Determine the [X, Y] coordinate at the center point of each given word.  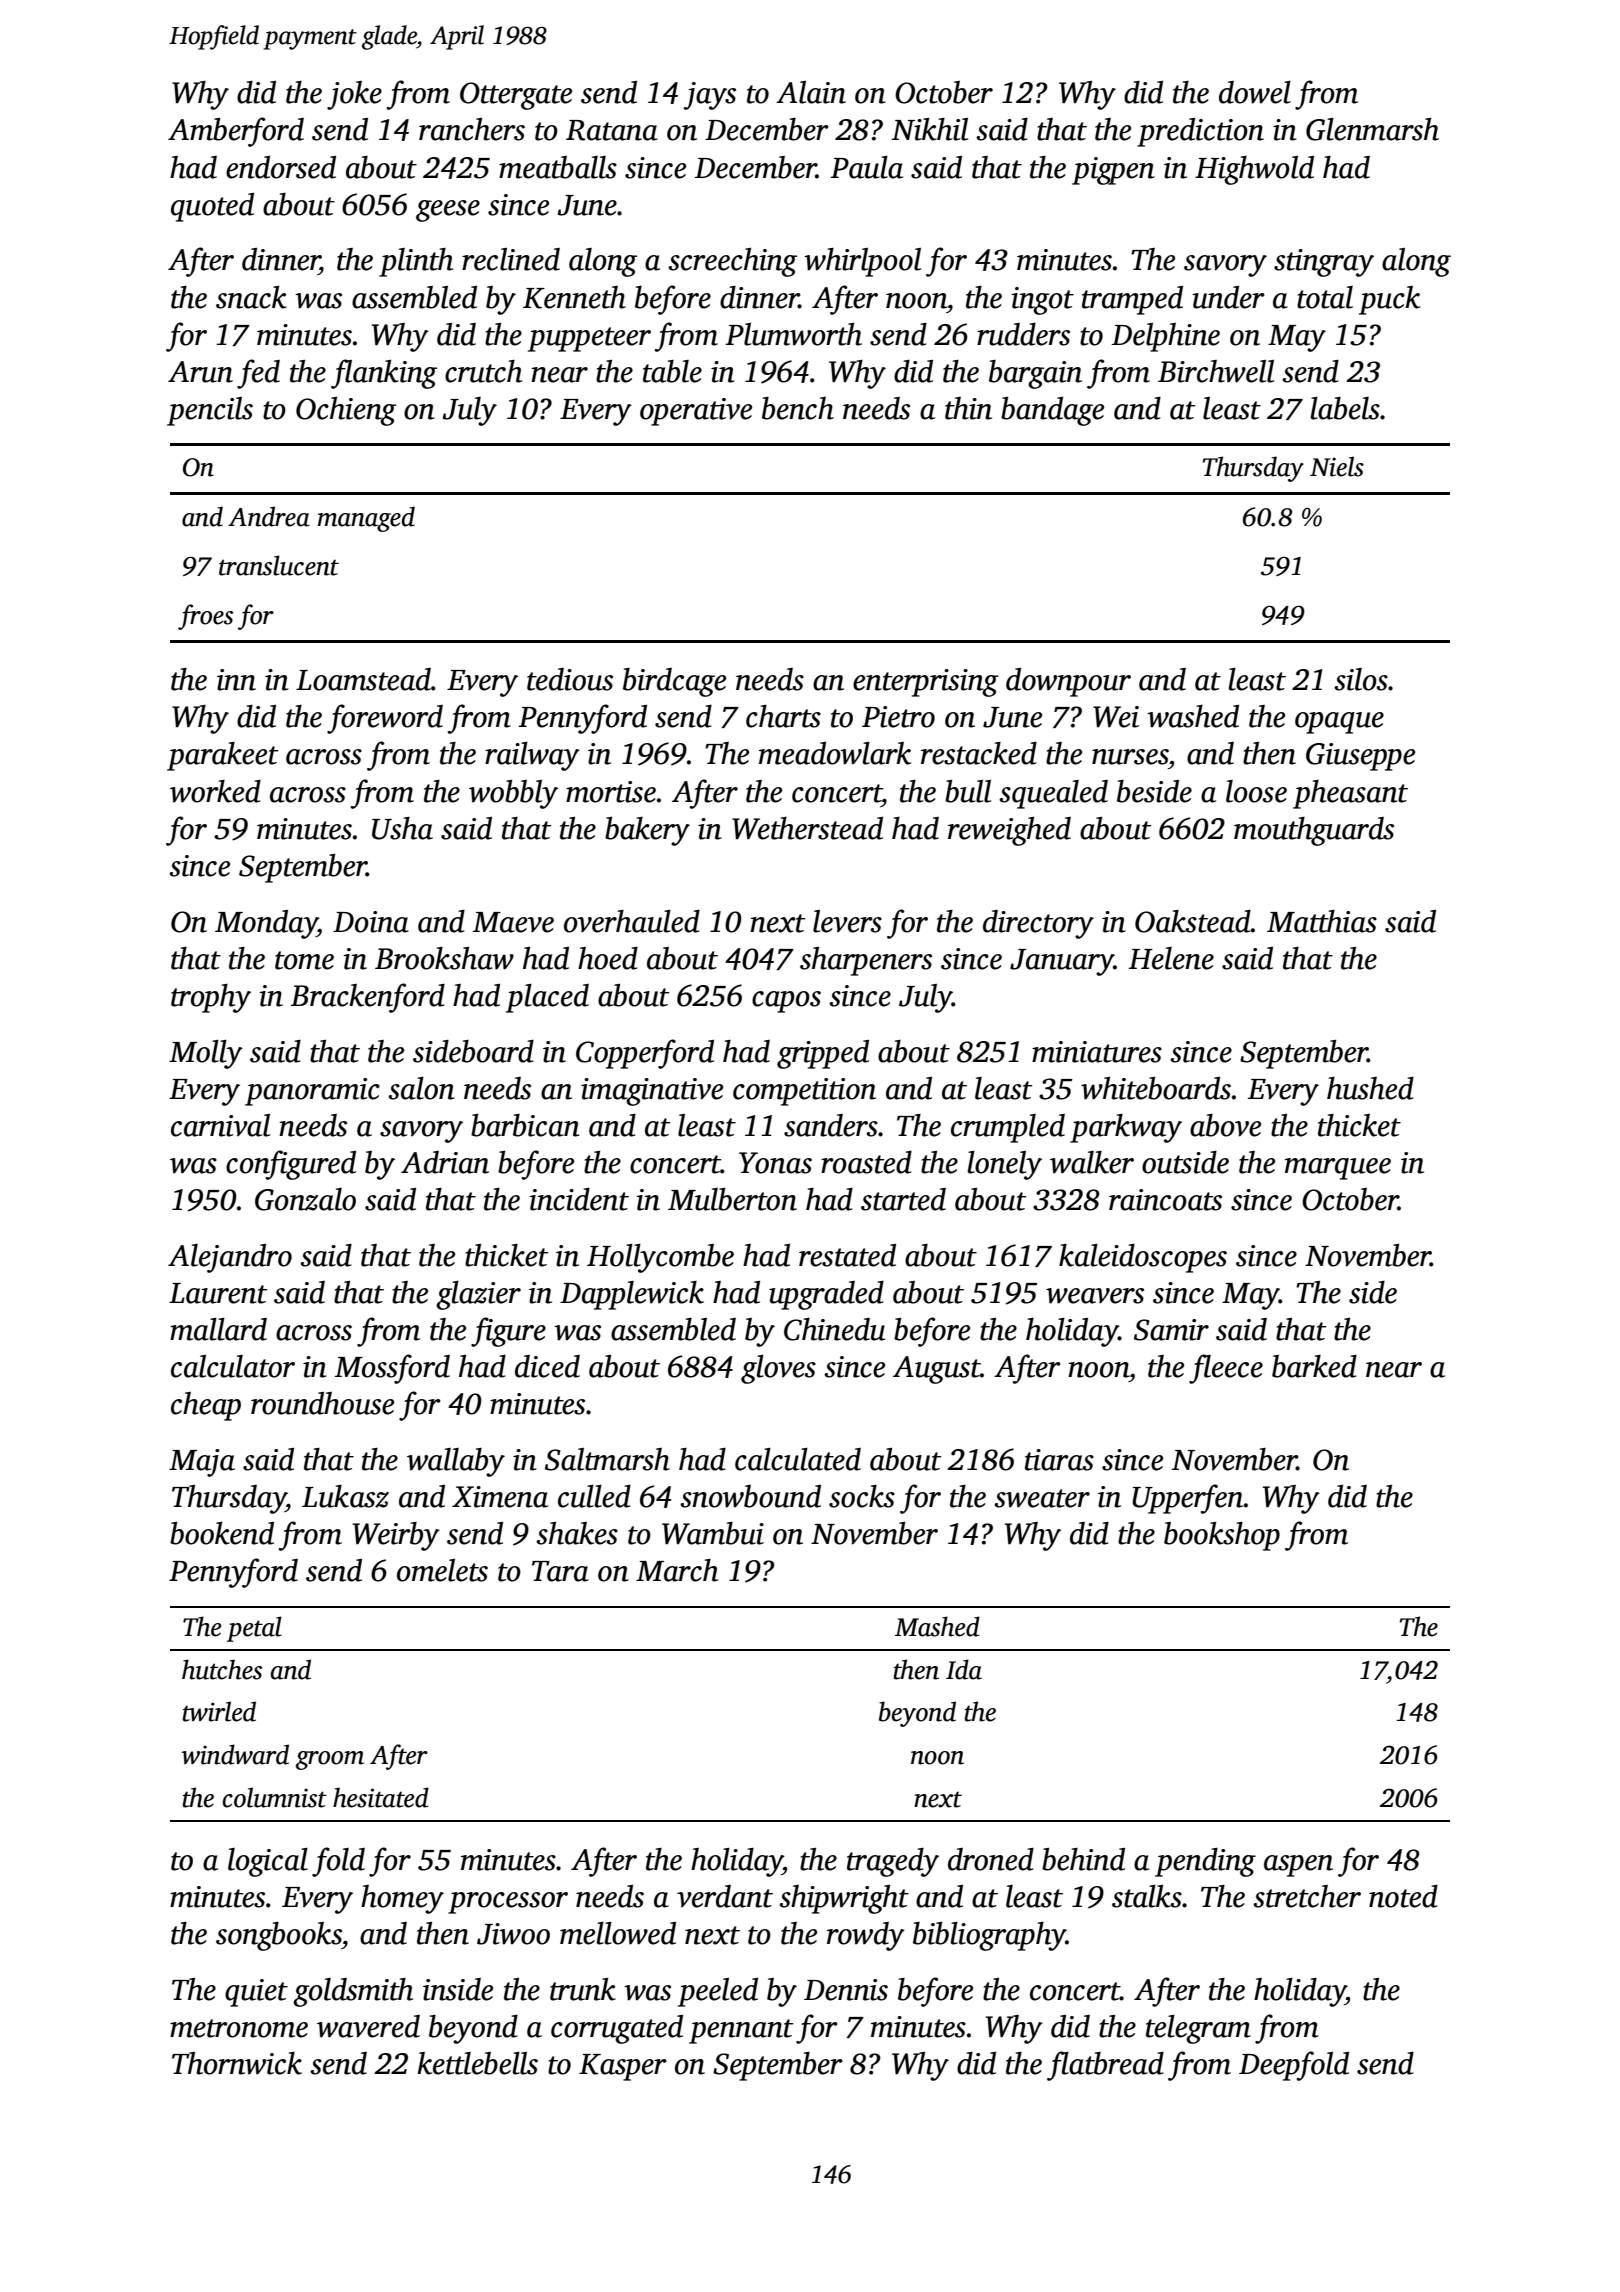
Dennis [846, 1990]
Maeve [513, 922]
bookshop [1222, 1536]
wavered [368, 2026]
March [677, 1570]
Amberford [236, 132]
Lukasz [345, 1496]
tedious [570, 679]
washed [1193, 716]
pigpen [1113, 171]
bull [968, 791]
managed [366, 519]
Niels [1337, 466]
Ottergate [516, 96]
